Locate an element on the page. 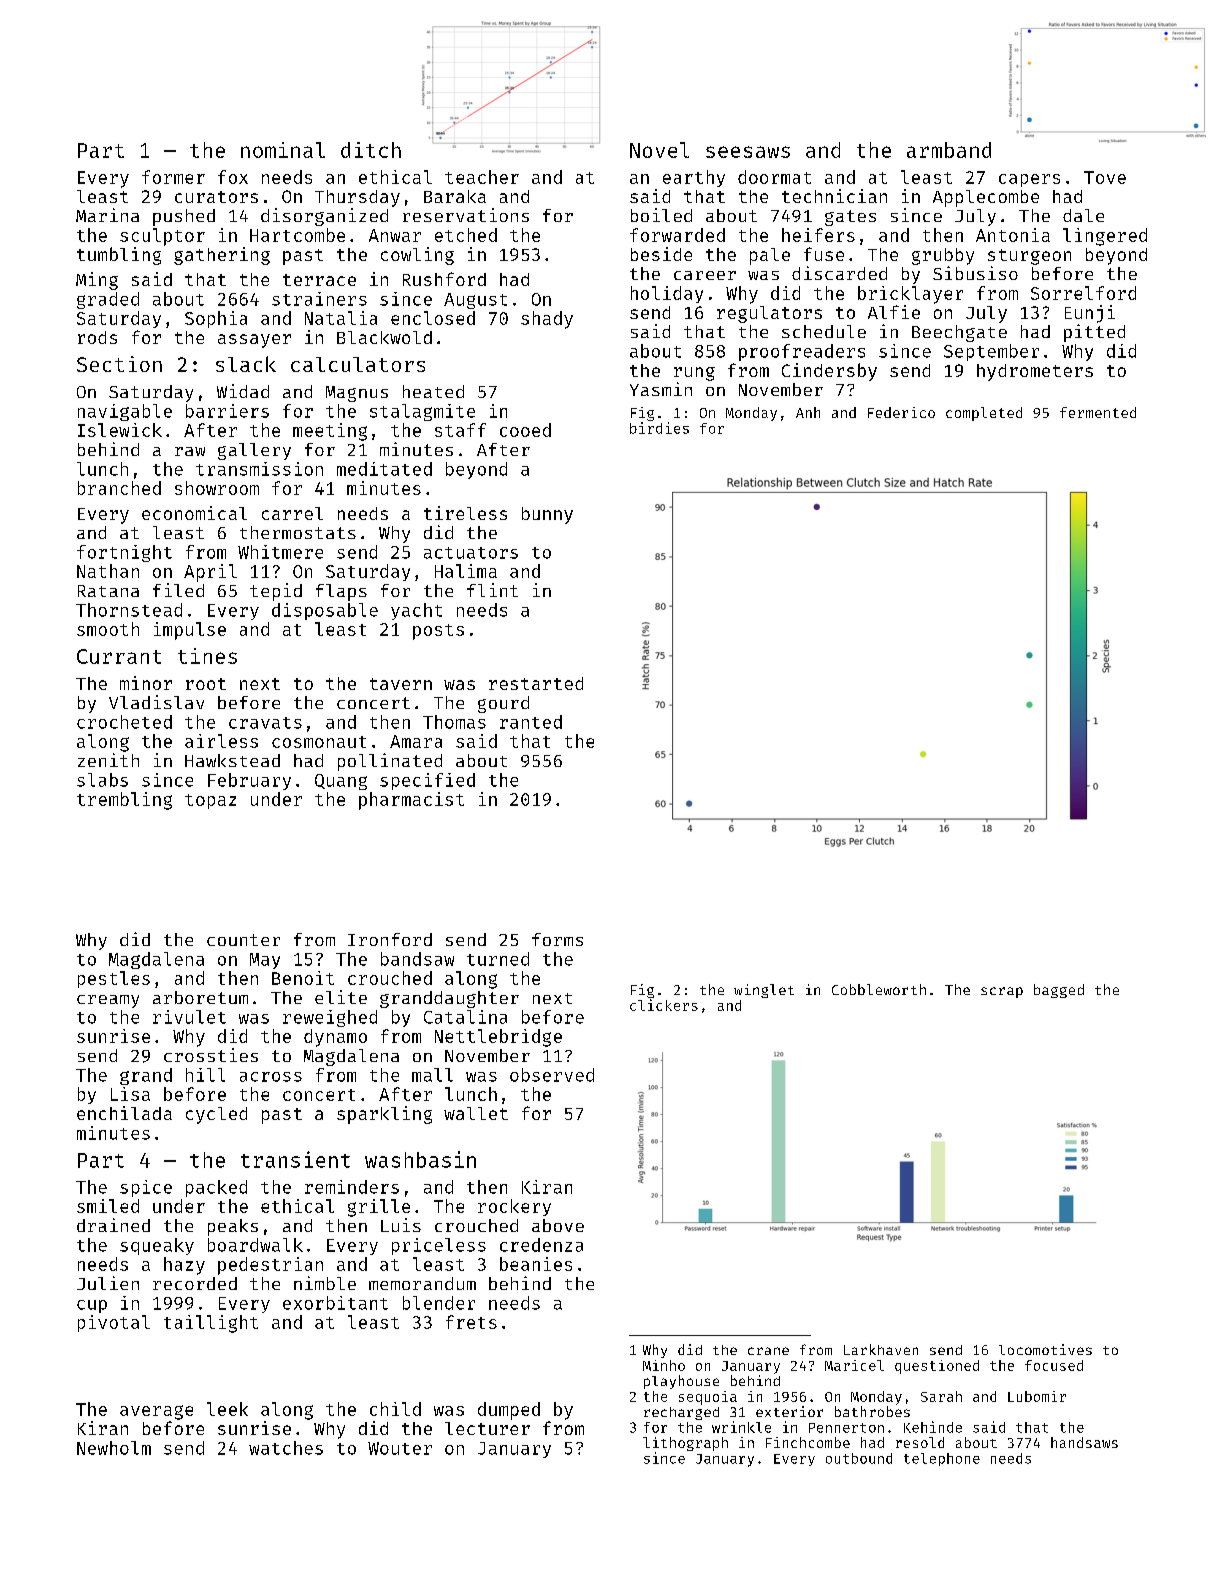 The image size is (1228, 1589). Julien is located at coordinates (108, 1283).
